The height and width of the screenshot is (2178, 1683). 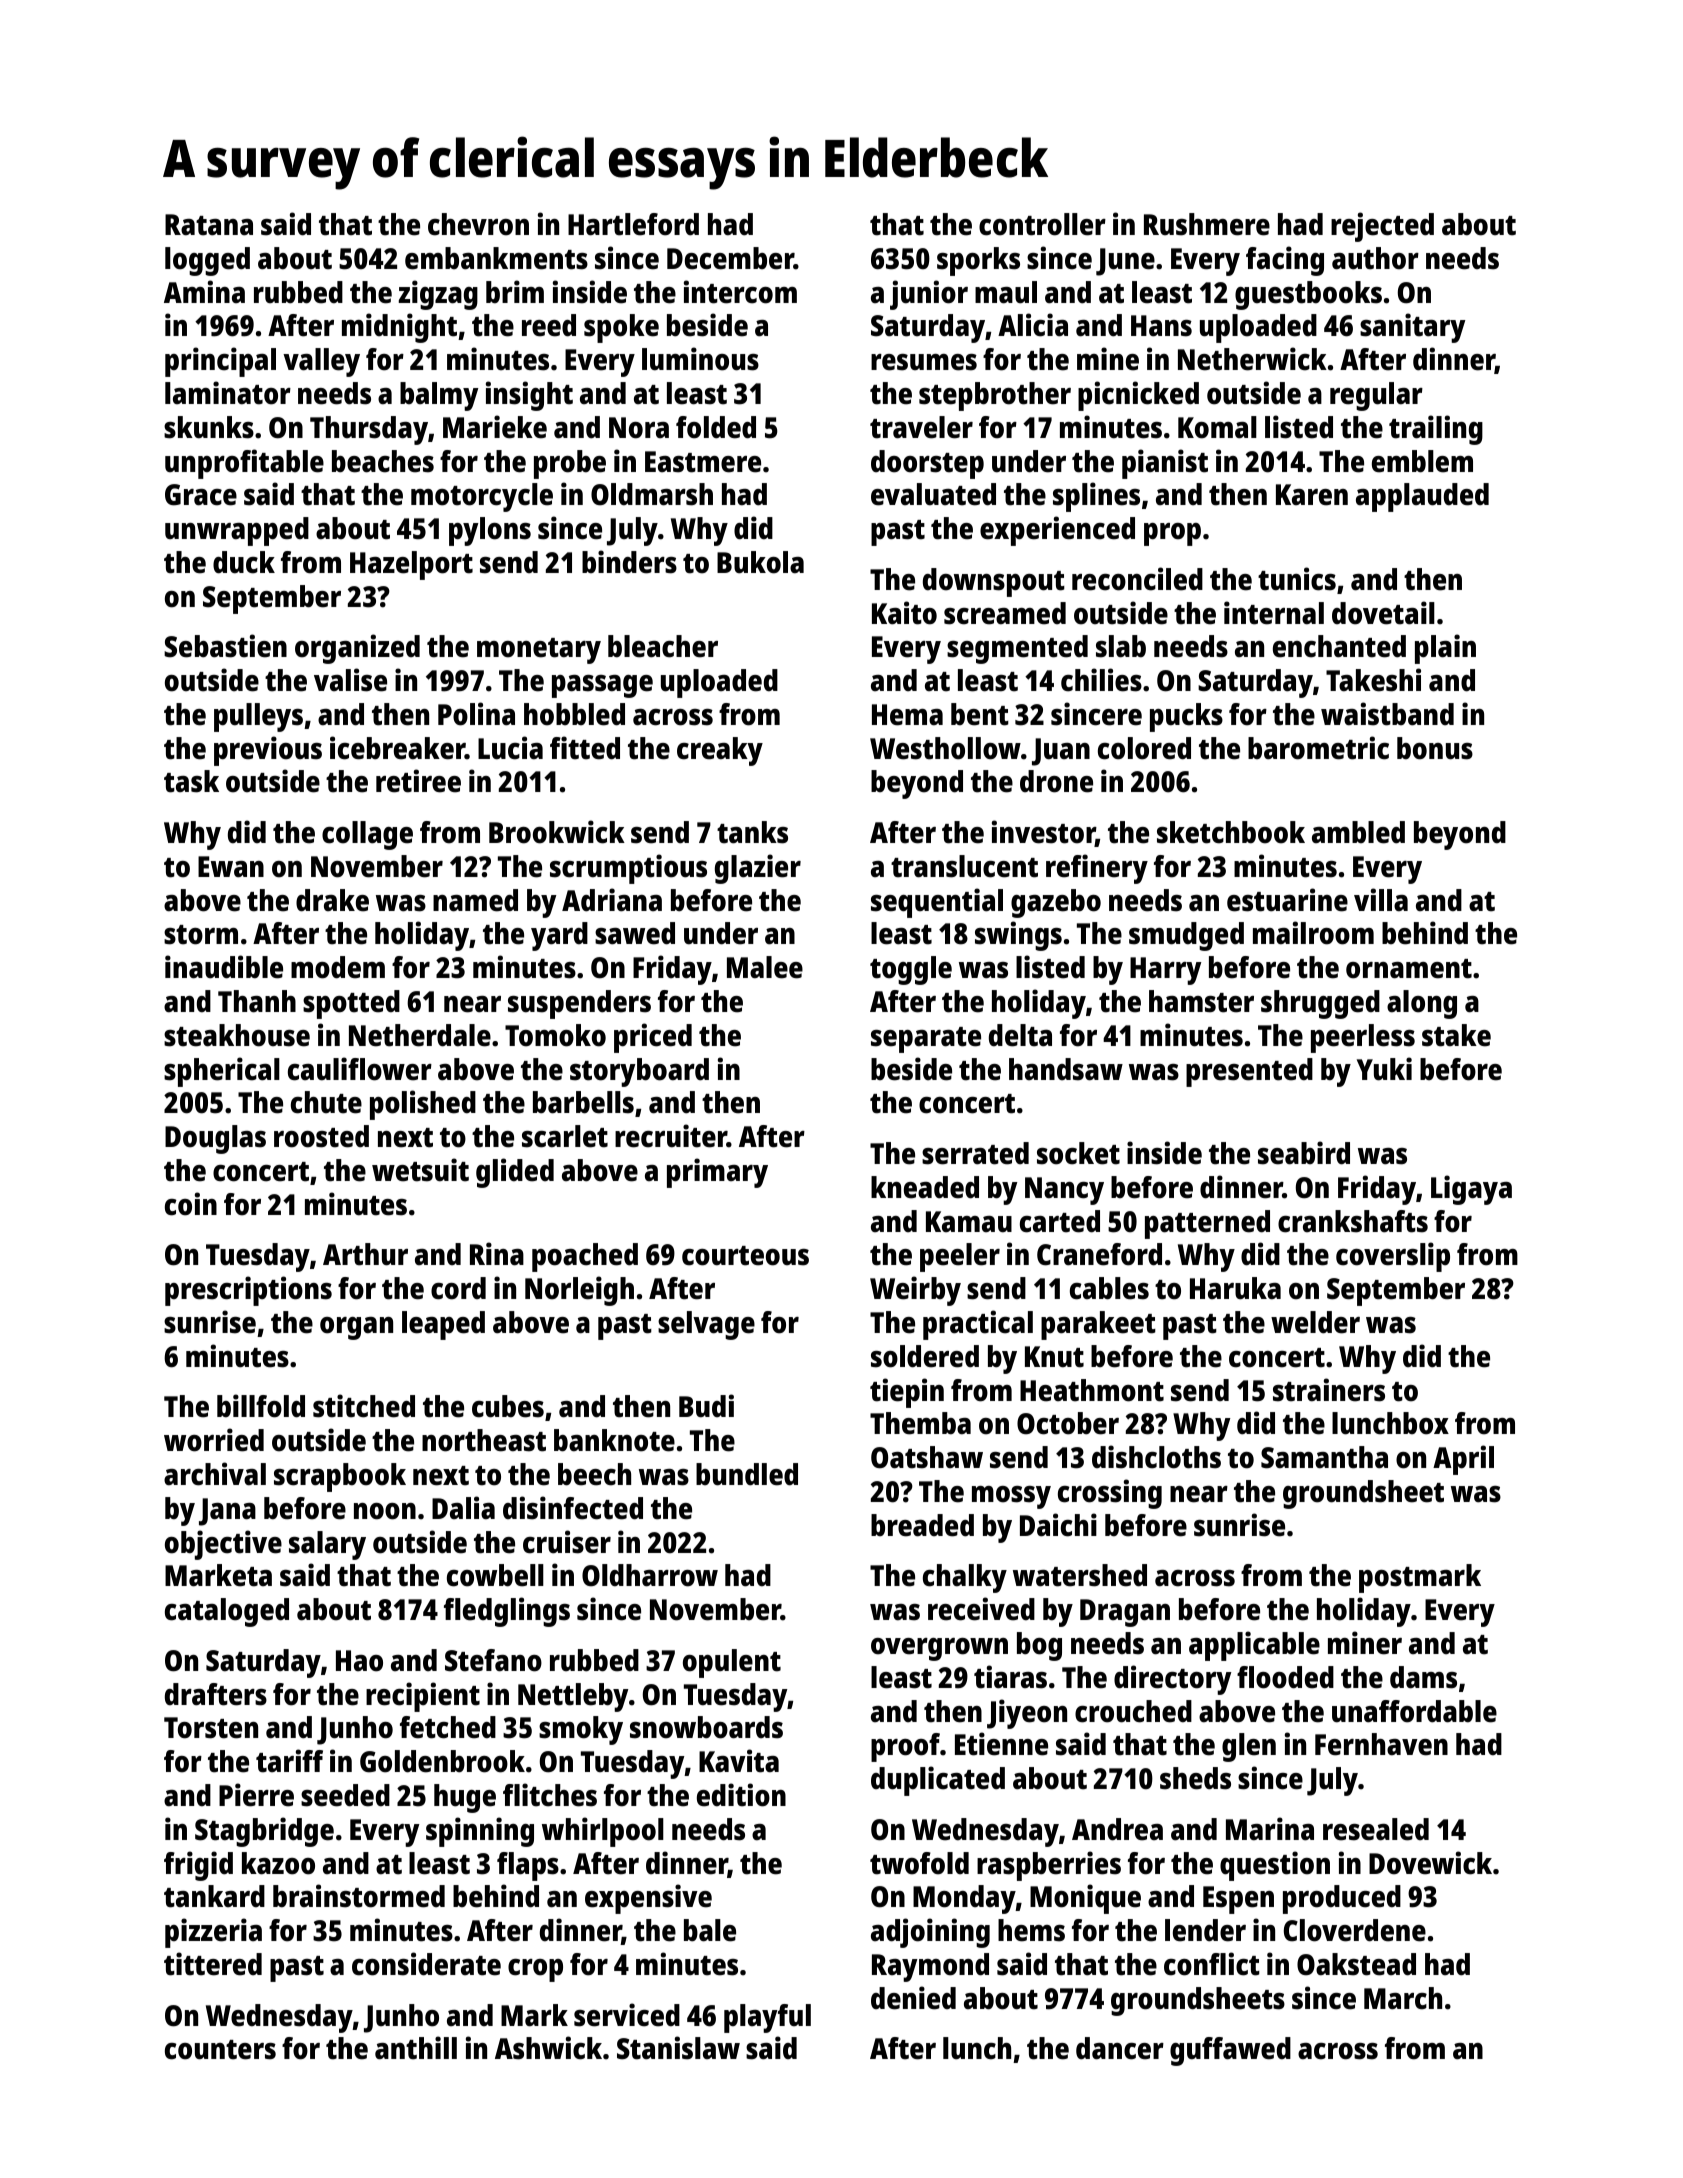 I want to click on tittered, so click(x=213, y=1964).
